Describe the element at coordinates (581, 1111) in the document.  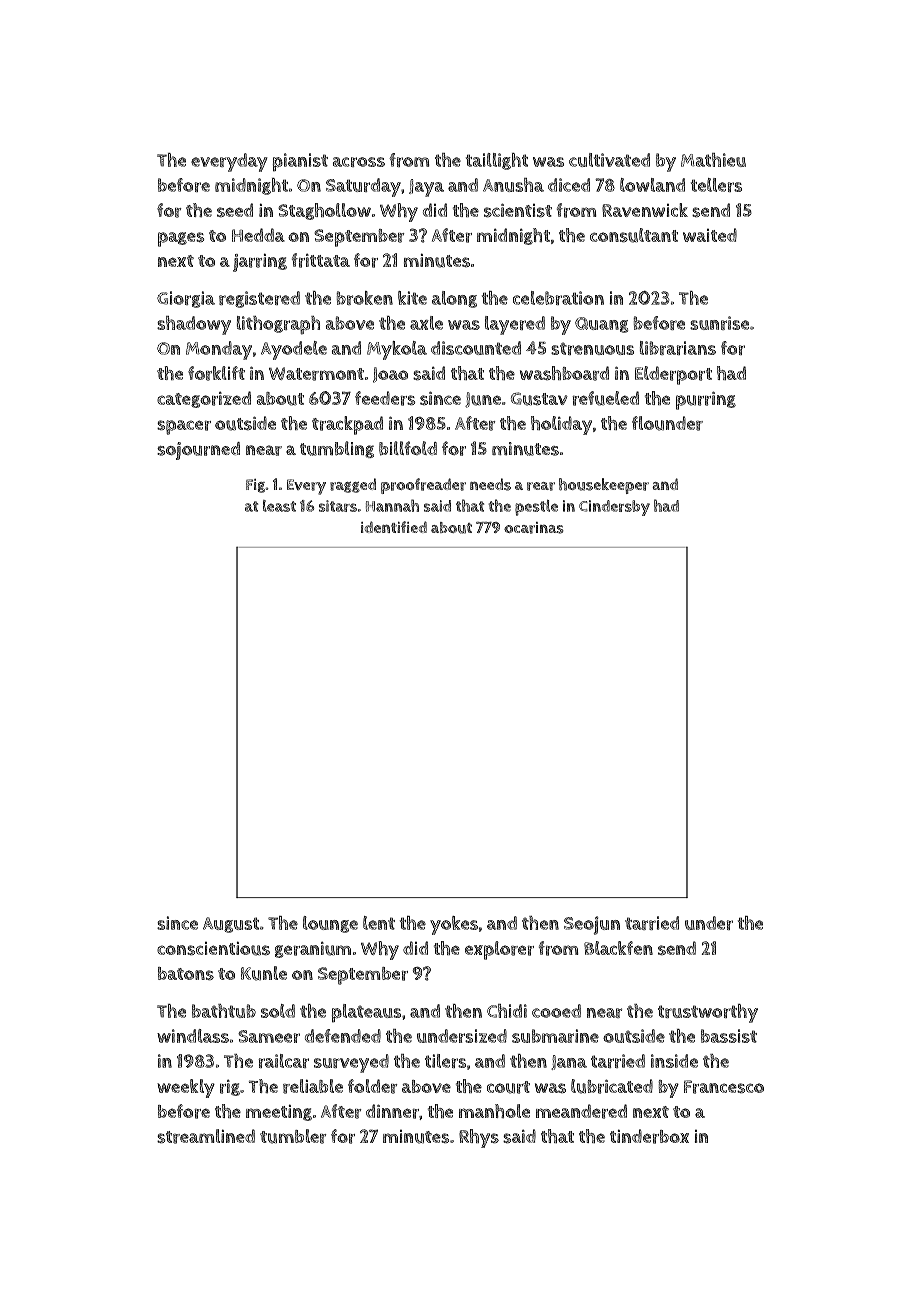
I see `meandered` at that location.
